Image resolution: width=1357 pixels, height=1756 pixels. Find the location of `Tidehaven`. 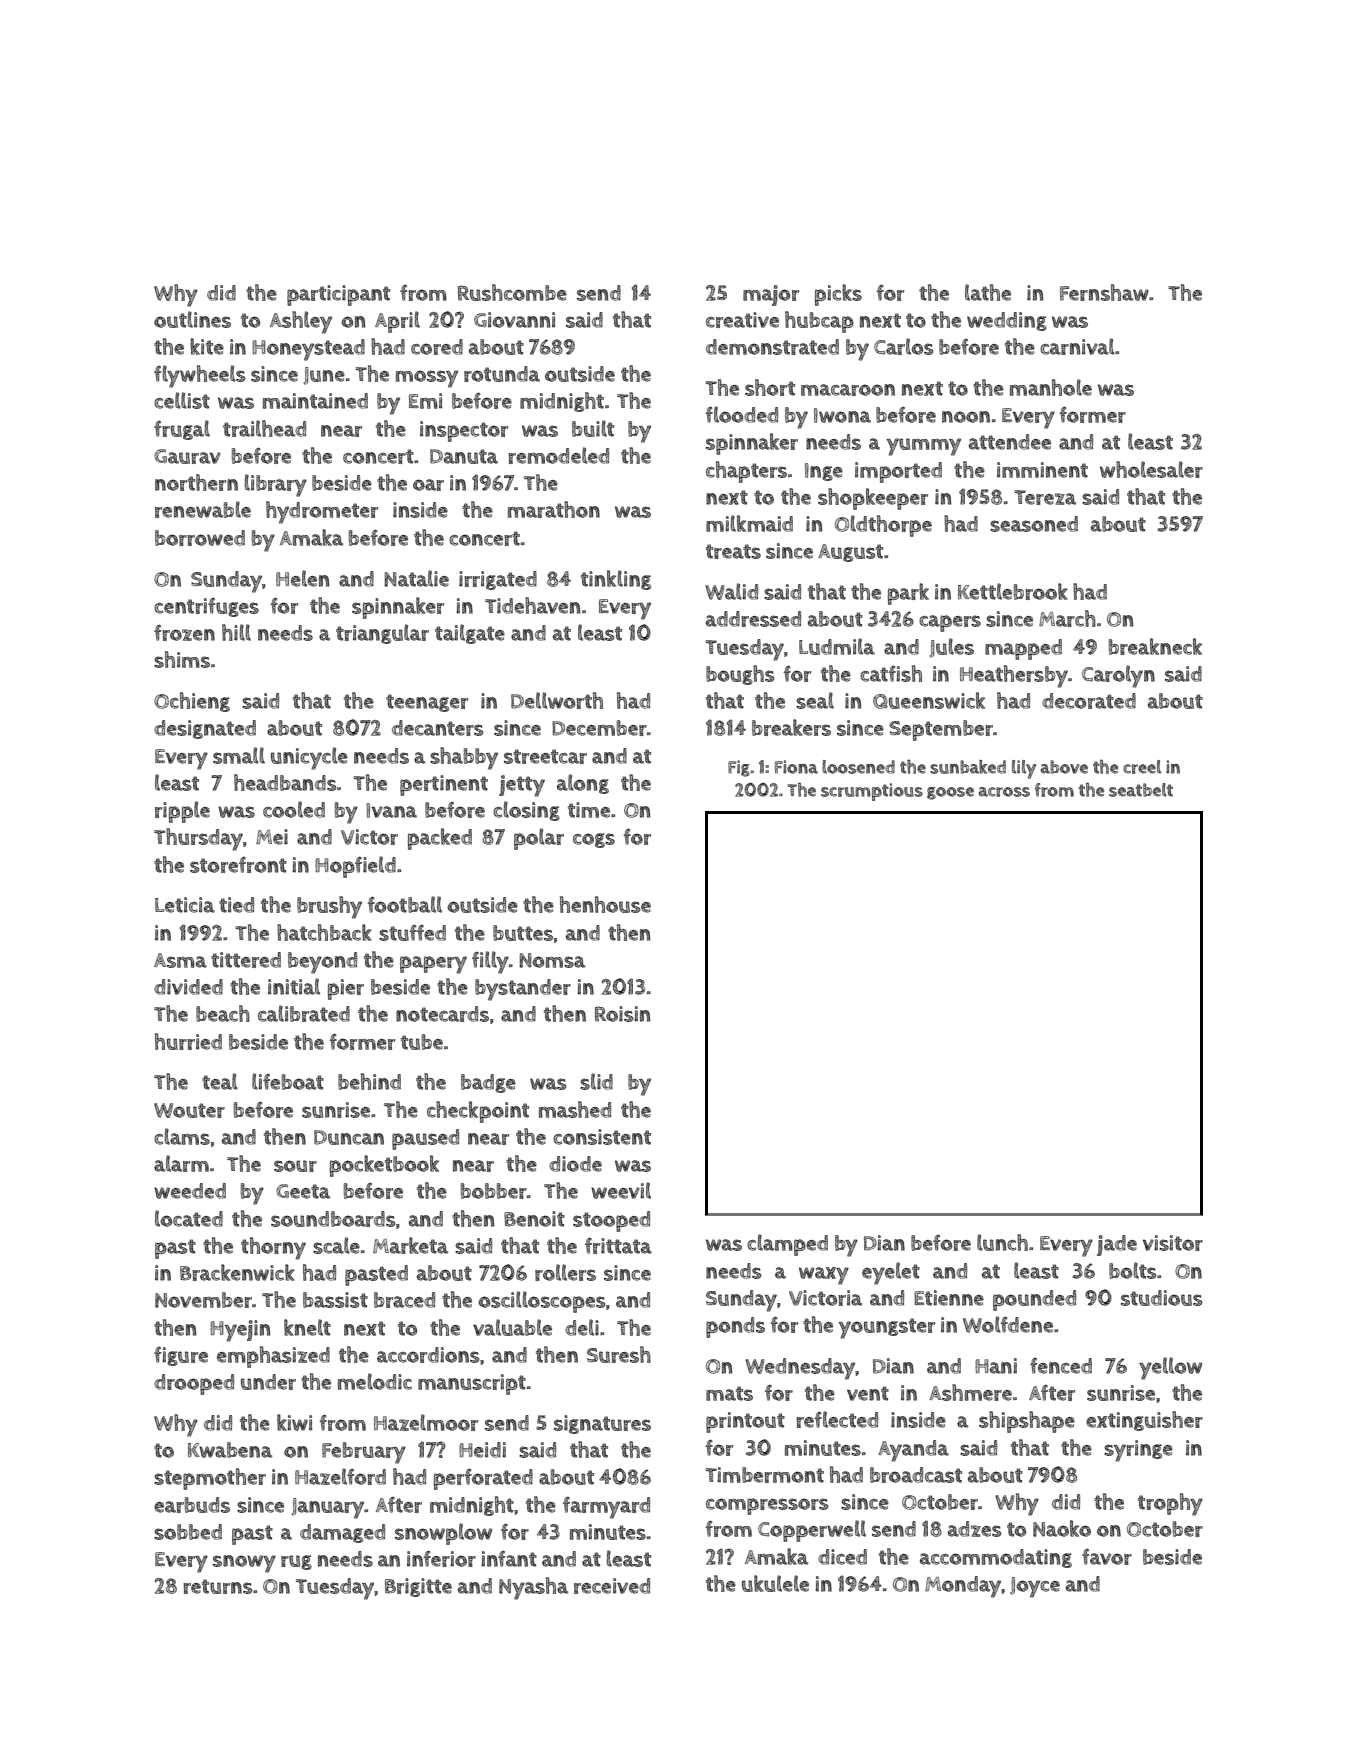

Tidehaven is located at coordinates (532, 605).
